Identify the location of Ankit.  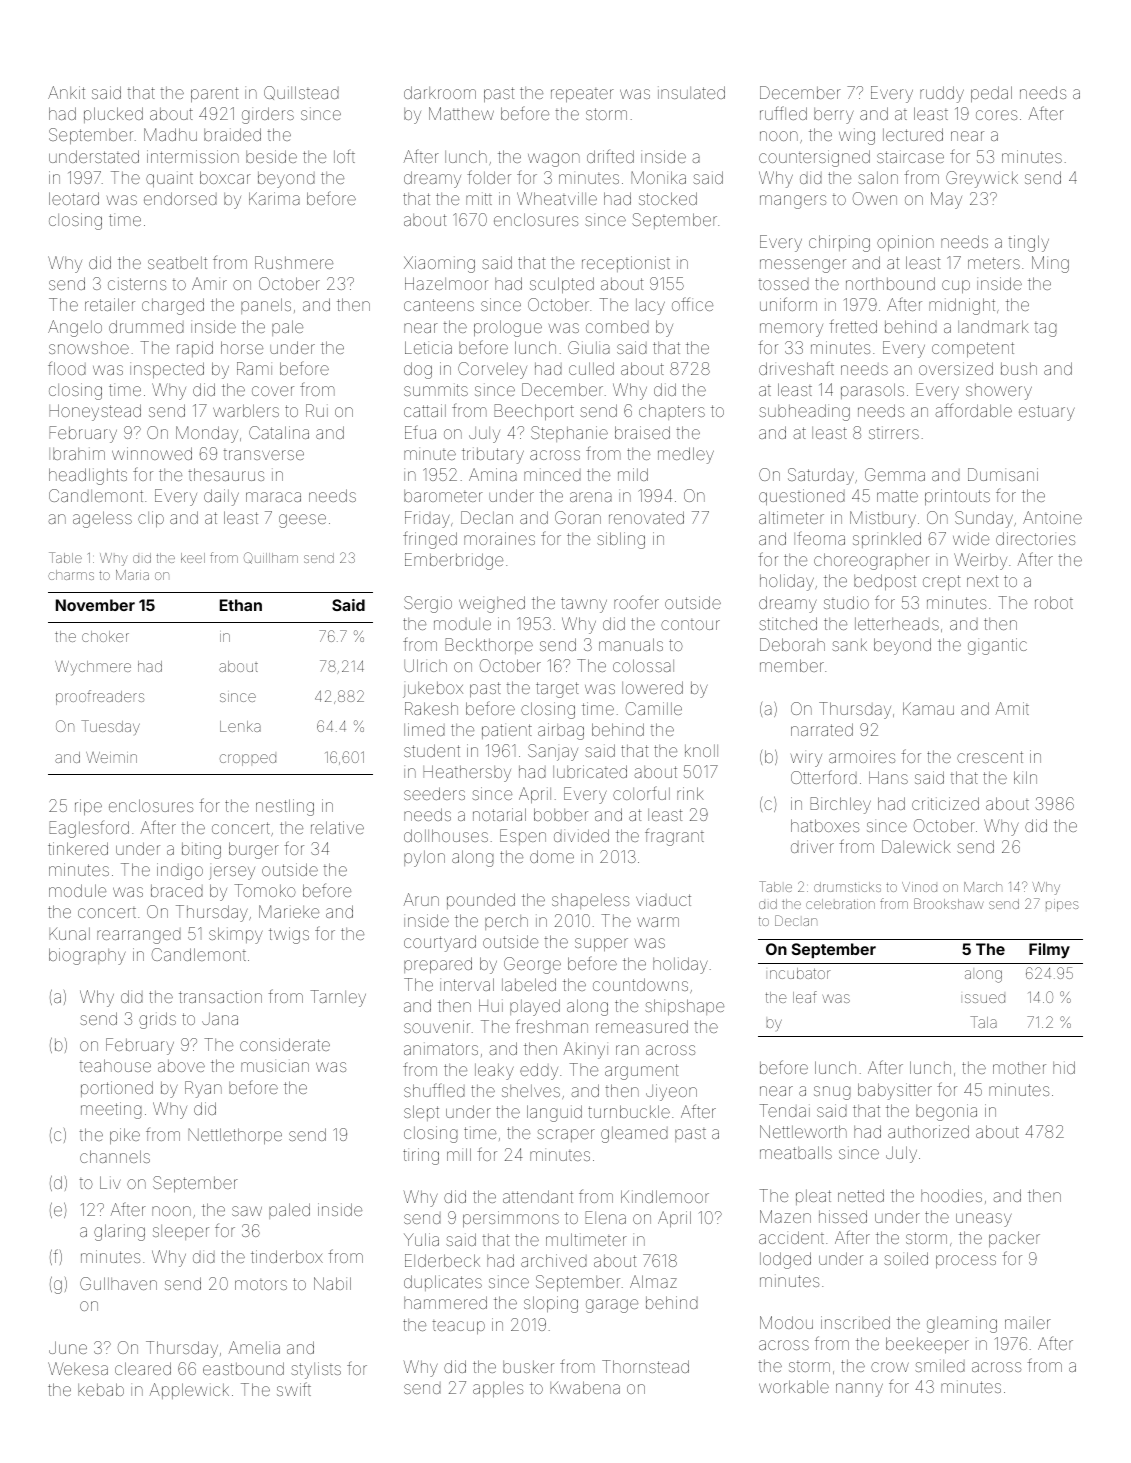
(66, 92).
